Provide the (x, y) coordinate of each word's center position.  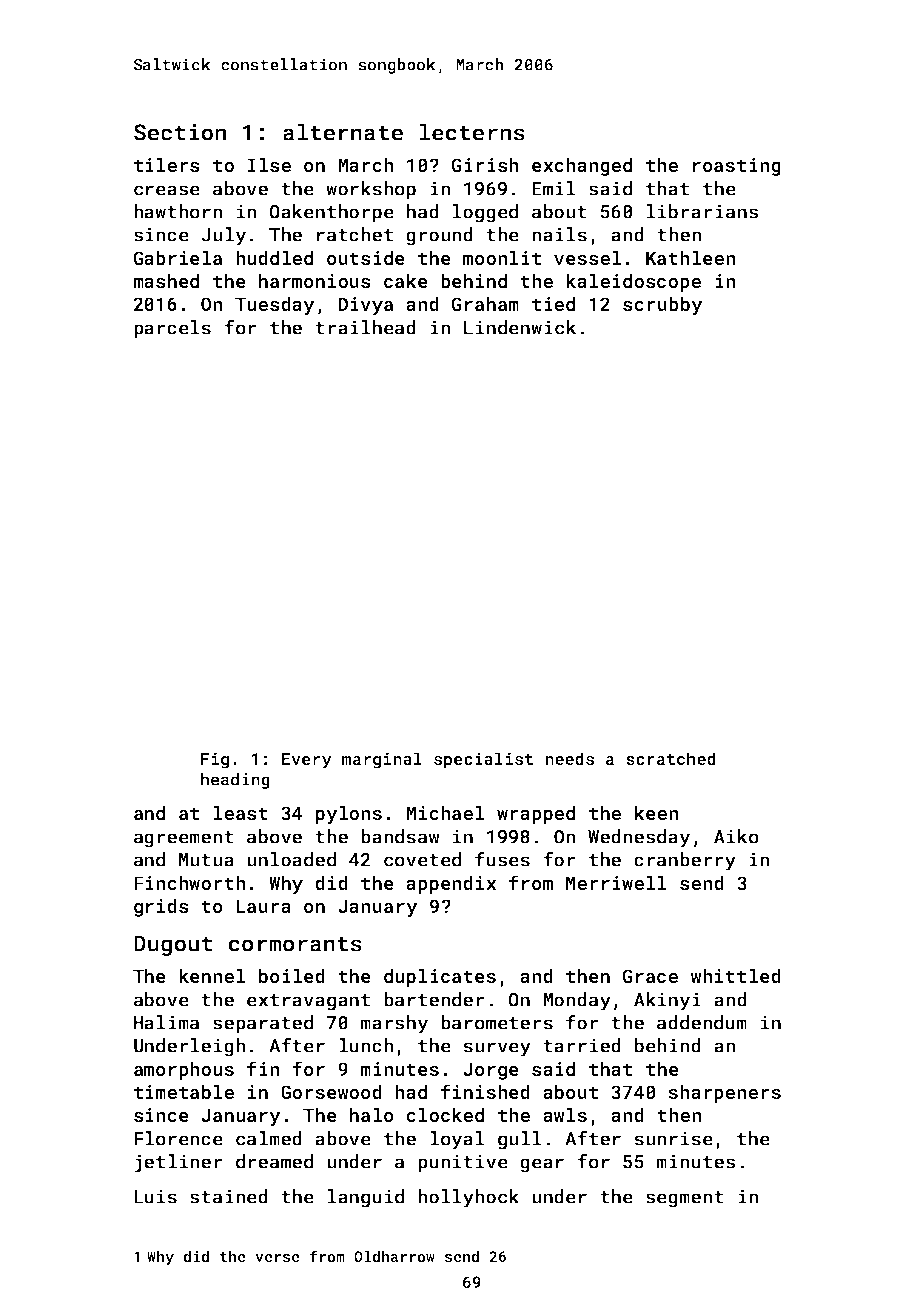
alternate (343, 132)
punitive (463, 1163)
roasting (737, 167)
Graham (485, 303)
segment (685, 1199)
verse (277, 1258)
